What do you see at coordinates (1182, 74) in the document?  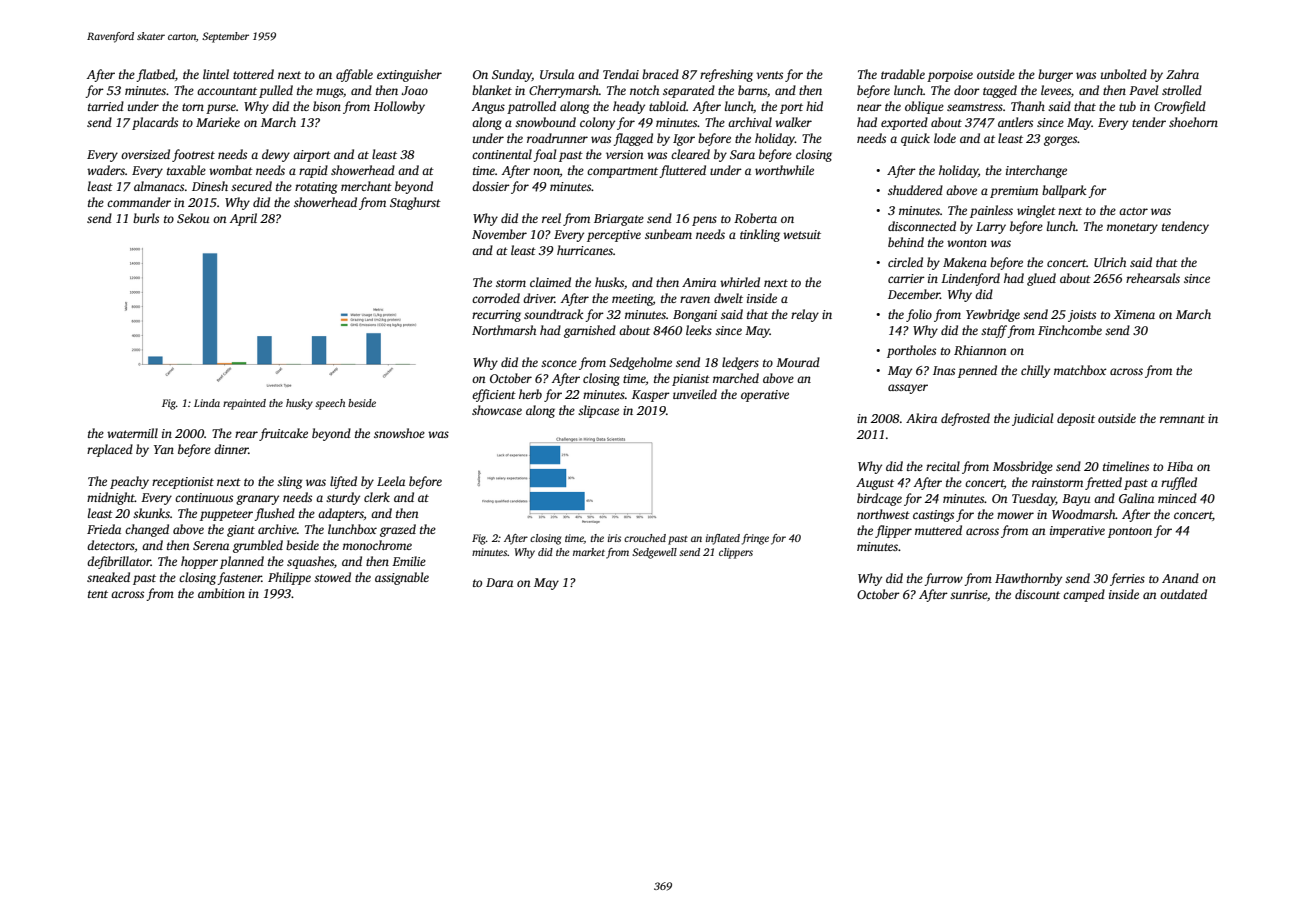 I see `Zahra` at bounding box center [1182, 74].
